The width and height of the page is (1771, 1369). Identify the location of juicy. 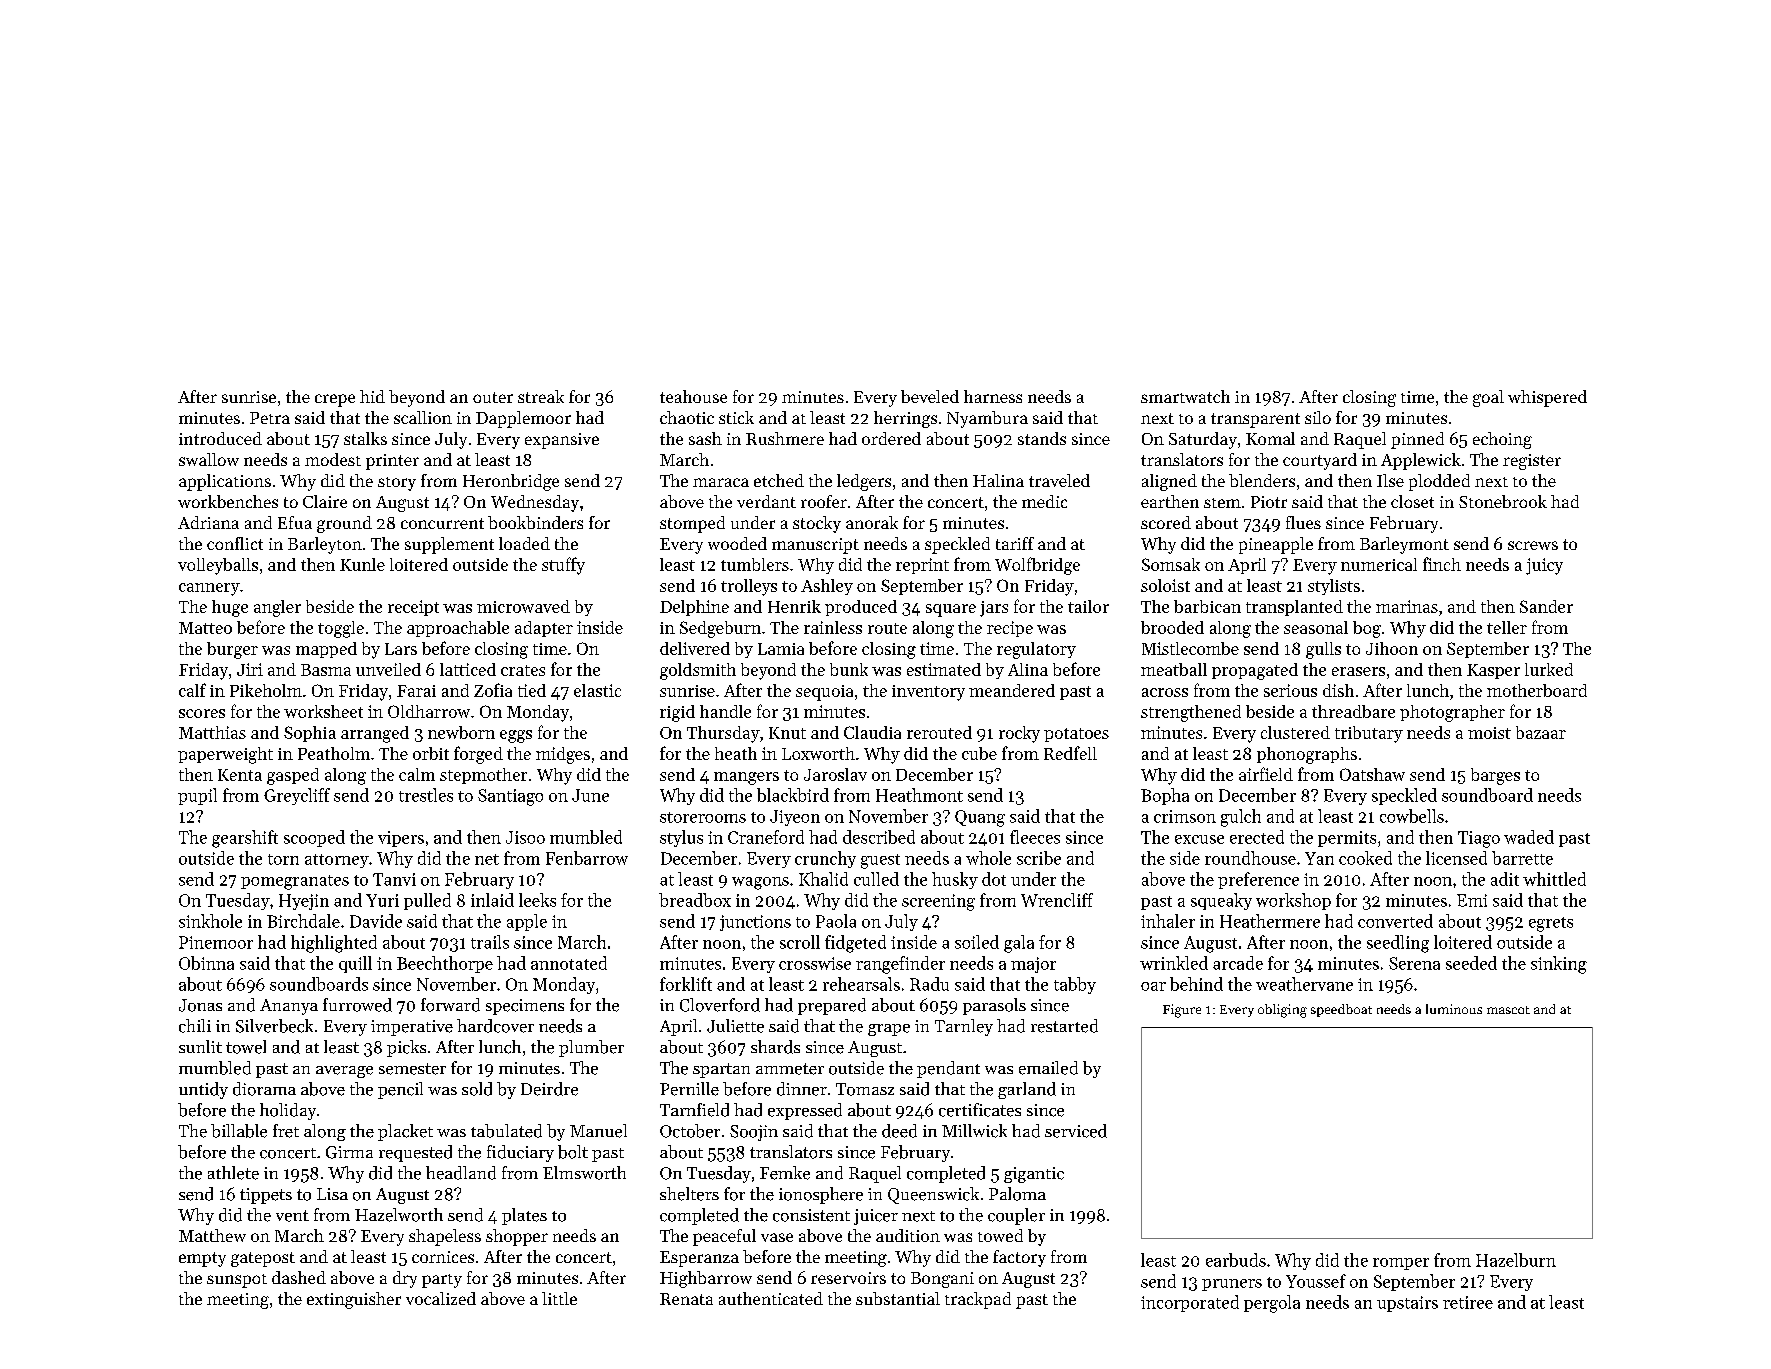
(1544, 566).
